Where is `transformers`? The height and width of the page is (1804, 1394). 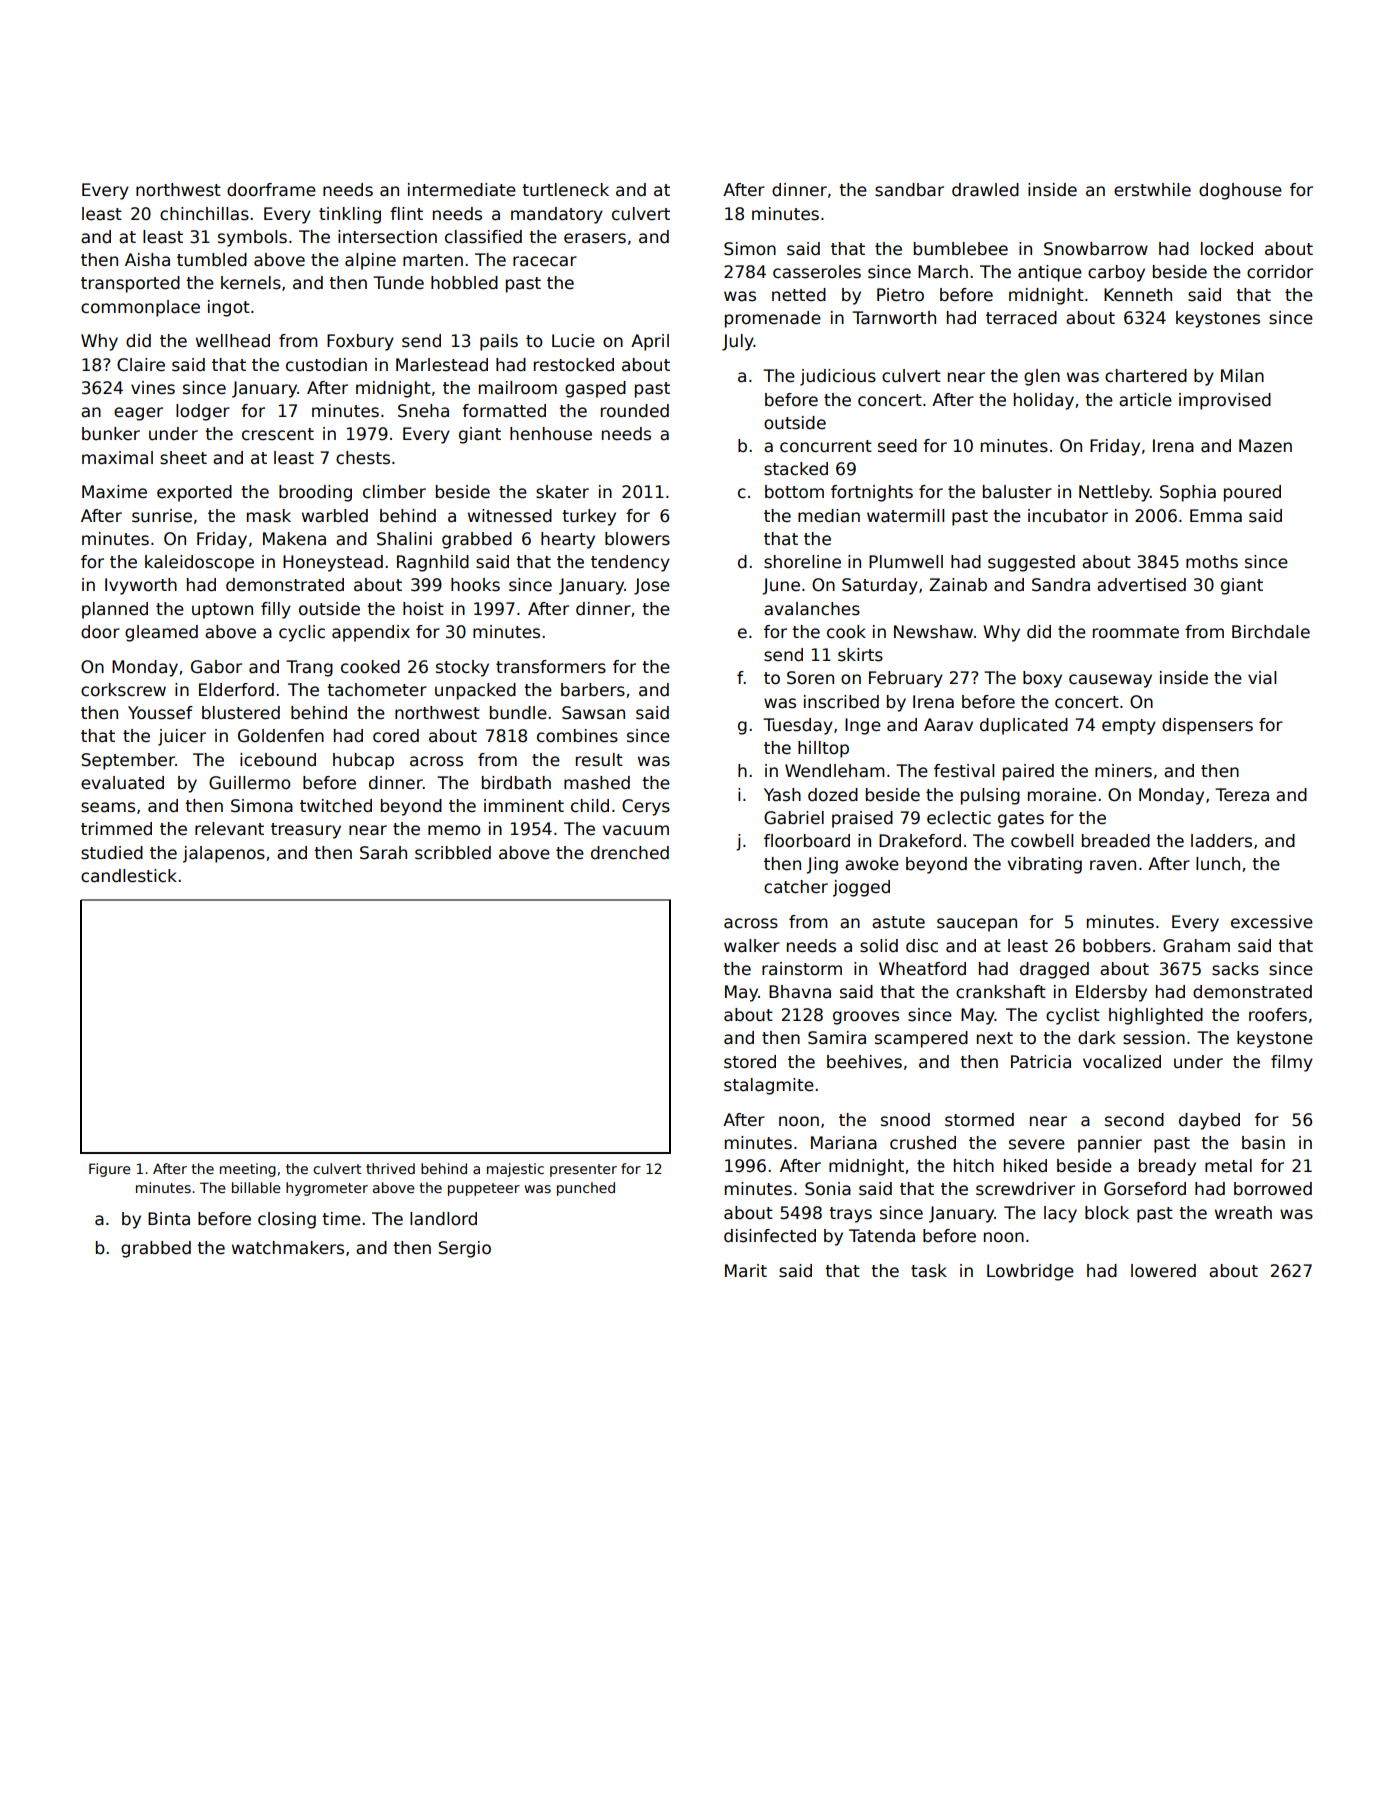 transformers is located at coordinates (551, 667).
